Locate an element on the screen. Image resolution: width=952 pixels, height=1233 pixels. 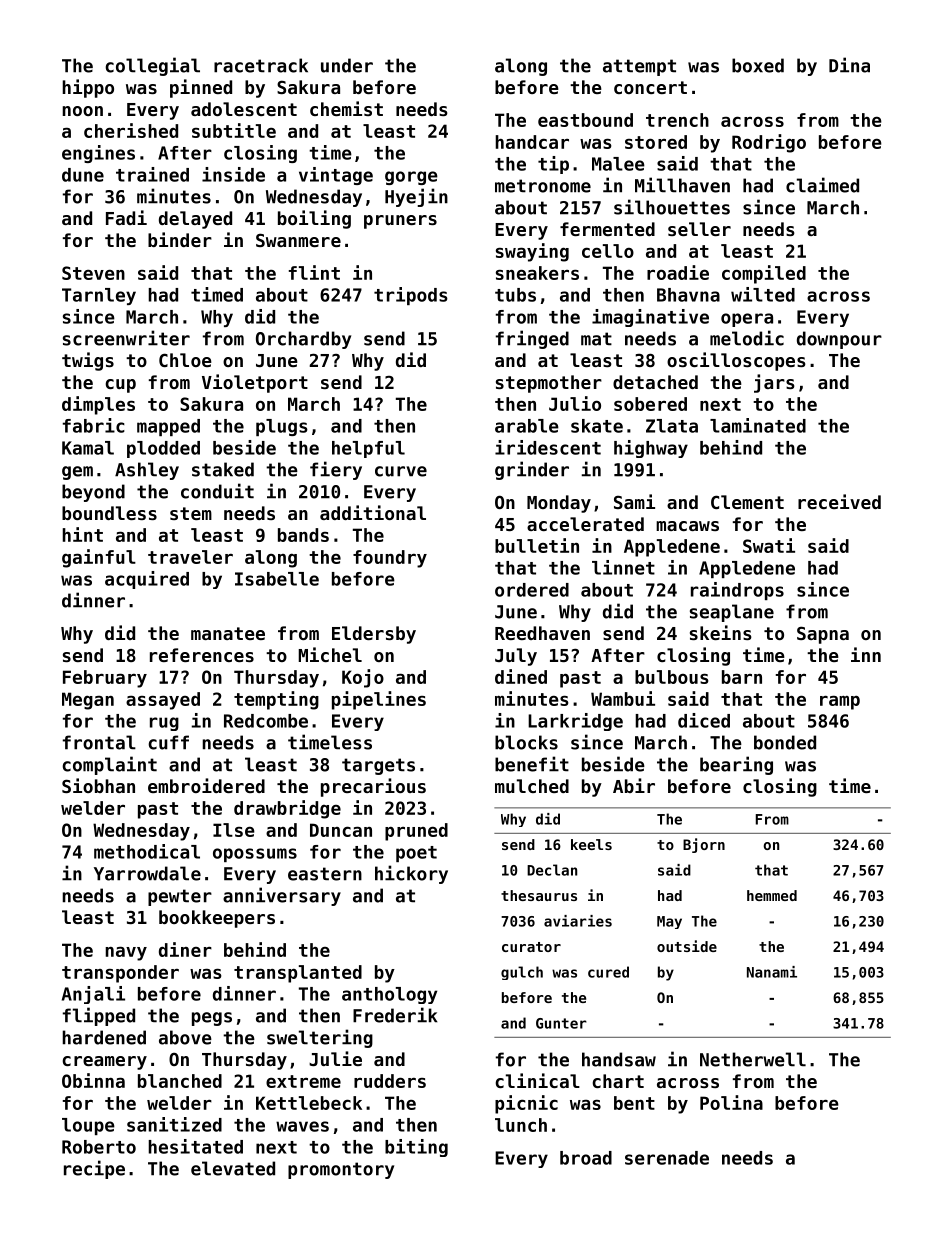
promontory is located at coordinates (341, 1170).
